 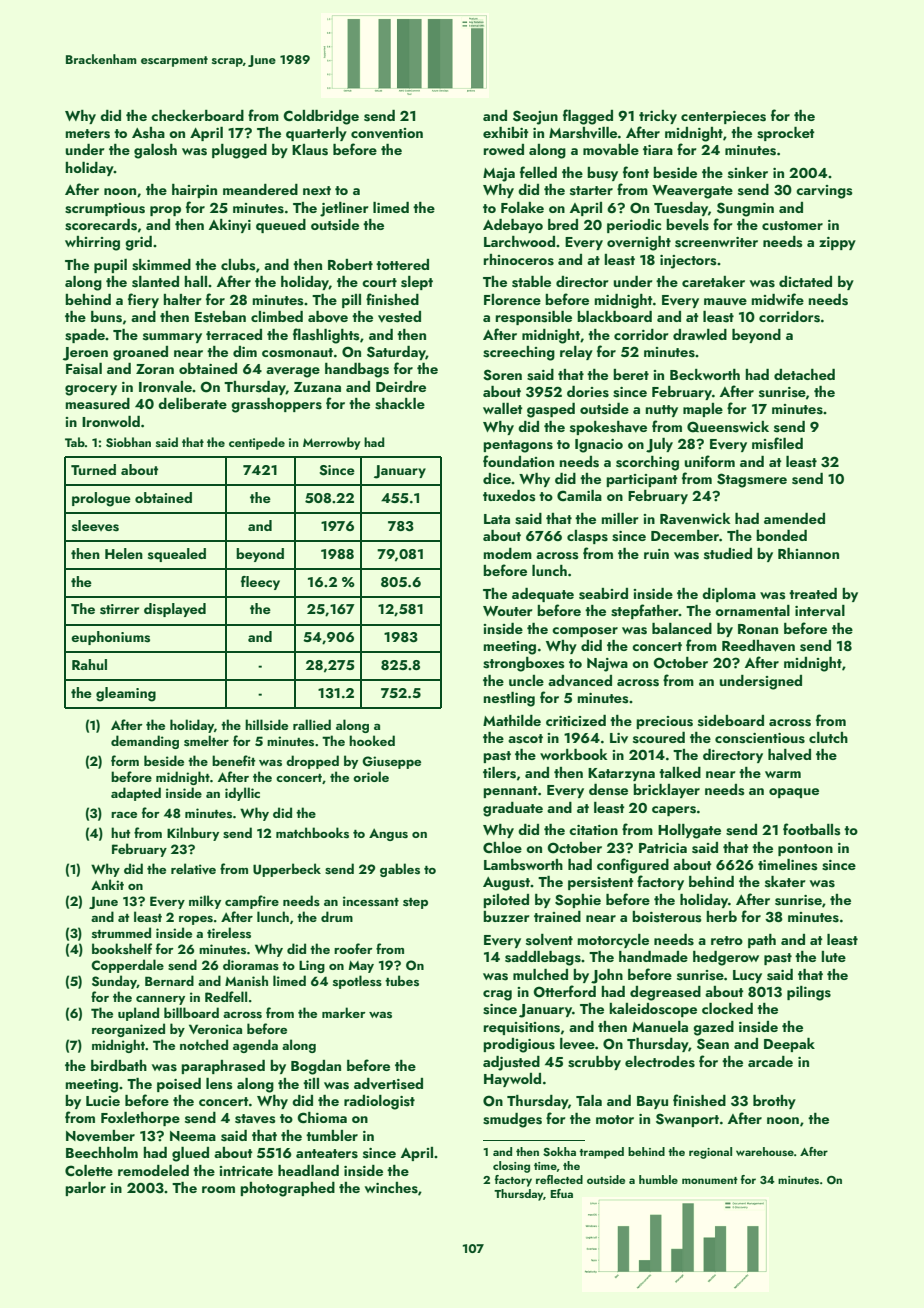 What do you see at coordinates (636, 172) in the page?
I see `font` at bounding box center [636, 172].
